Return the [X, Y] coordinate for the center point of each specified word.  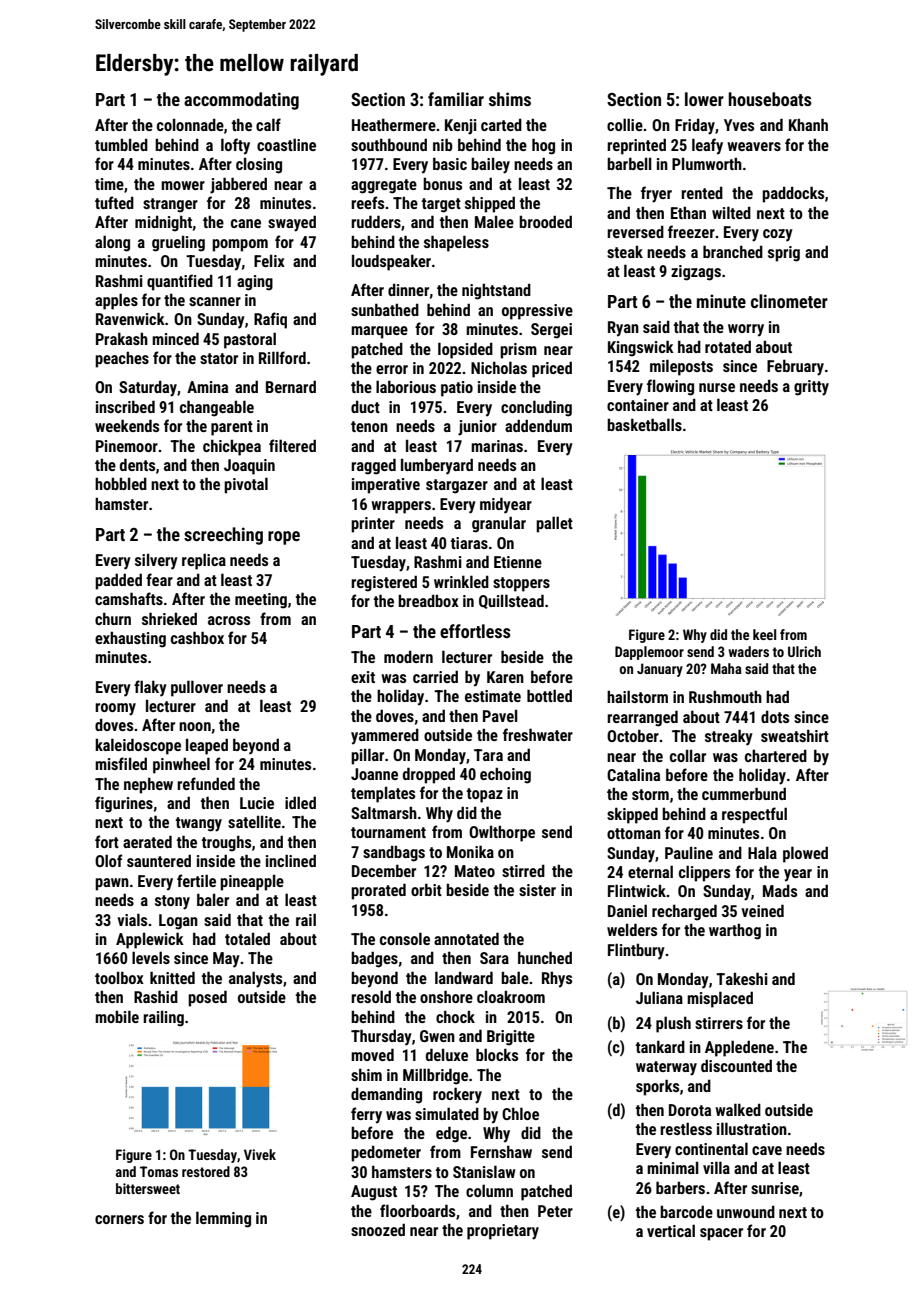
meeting [261, 601]
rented [702, 192]
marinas [497, 446]
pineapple [252, 882]
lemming [223, 1219]
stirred [523, 870]
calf [268, 124]
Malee [494, 221]
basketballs [644, 424]
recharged [684, 912]
